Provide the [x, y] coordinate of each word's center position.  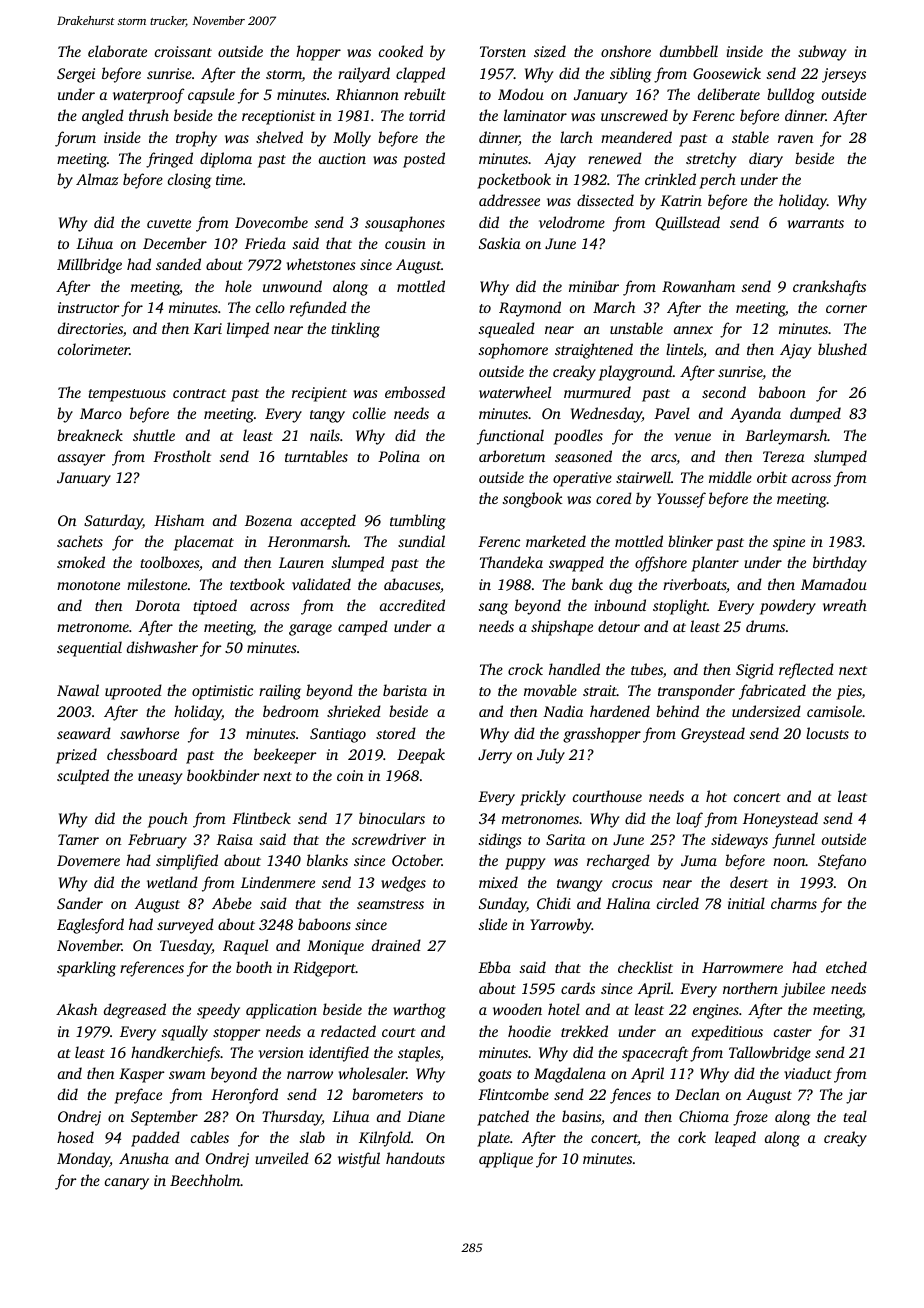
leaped [735, 1139]
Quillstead [688, 223]
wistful [359, 1160]
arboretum [512, 456]
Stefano [842, 862]
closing [189, 181]
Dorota [157, 605]
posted [424, 160]
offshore [661, 564]
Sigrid [755, 671]
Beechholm [205, 1180]
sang [493, 609]
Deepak [421, 756]
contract [199, 393]
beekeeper [285, 756]
